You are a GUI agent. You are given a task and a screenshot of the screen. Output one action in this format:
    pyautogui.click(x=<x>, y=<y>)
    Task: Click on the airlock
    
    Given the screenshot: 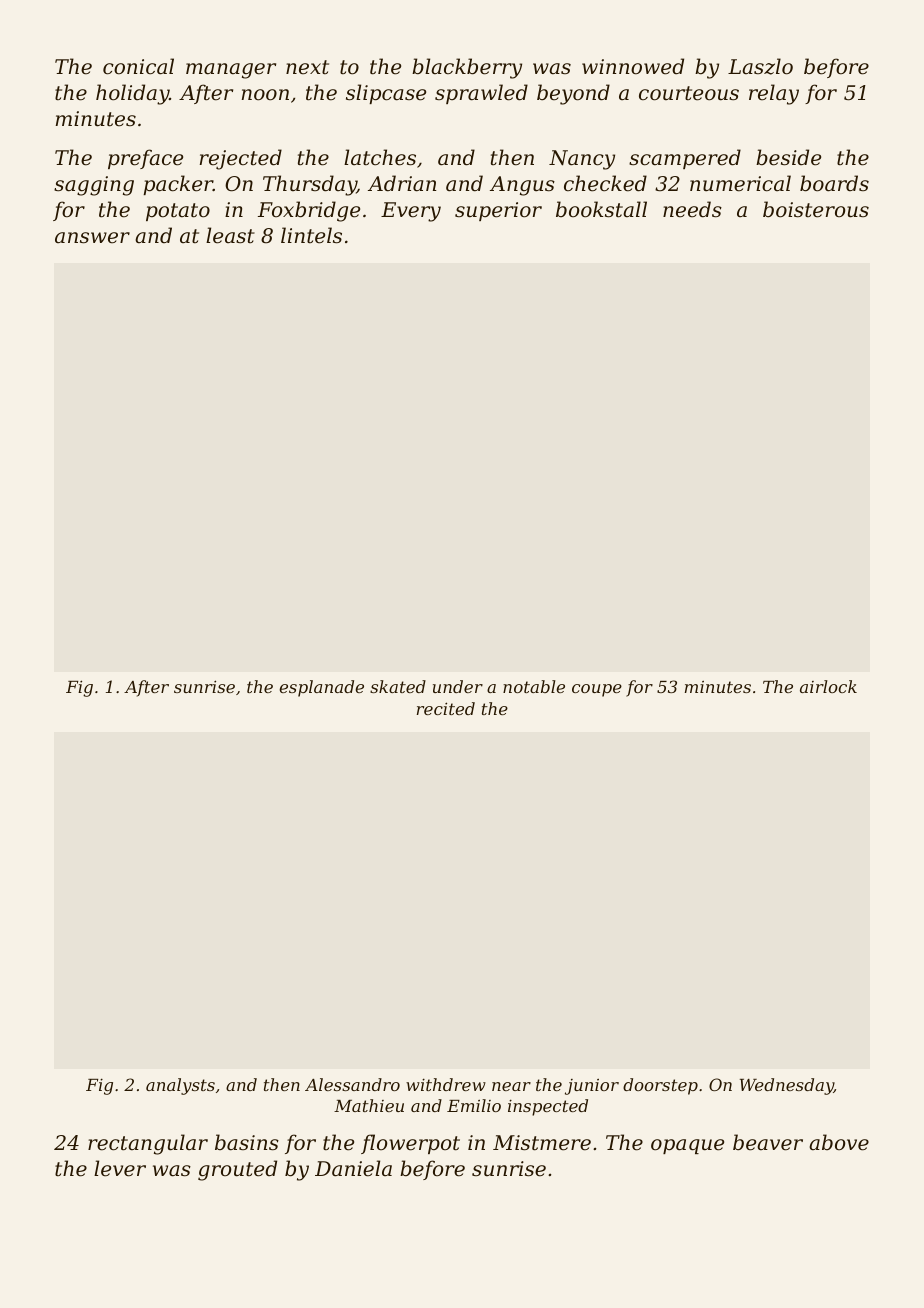 What is the action you would take?
    pyautogui.click(x=828, y=686)
